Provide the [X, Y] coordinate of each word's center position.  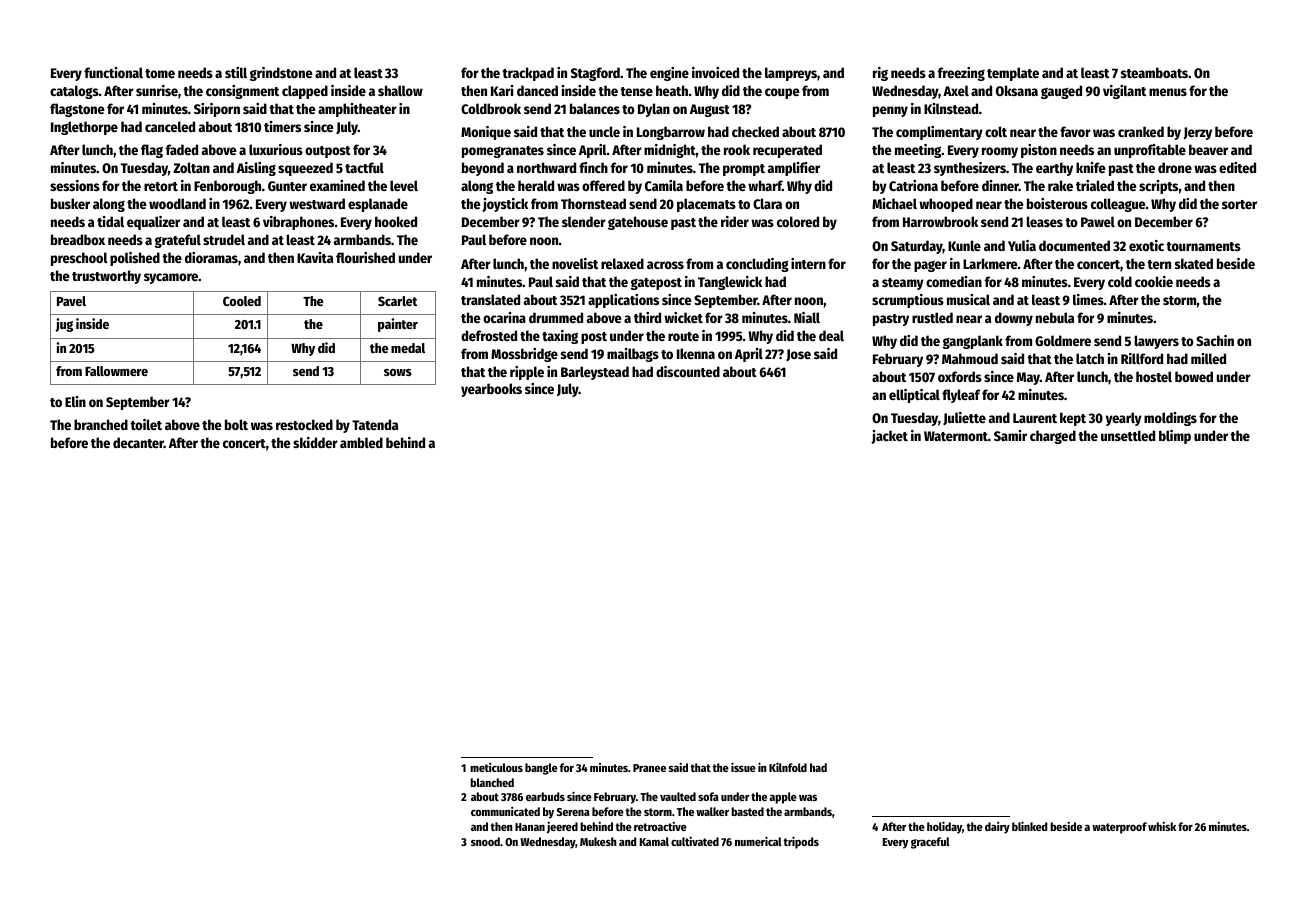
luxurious [276, 149]
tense [636, 91]
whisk [1162, 826]
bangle [541, 769]
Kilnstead [951, 108]
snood [485, 841]
